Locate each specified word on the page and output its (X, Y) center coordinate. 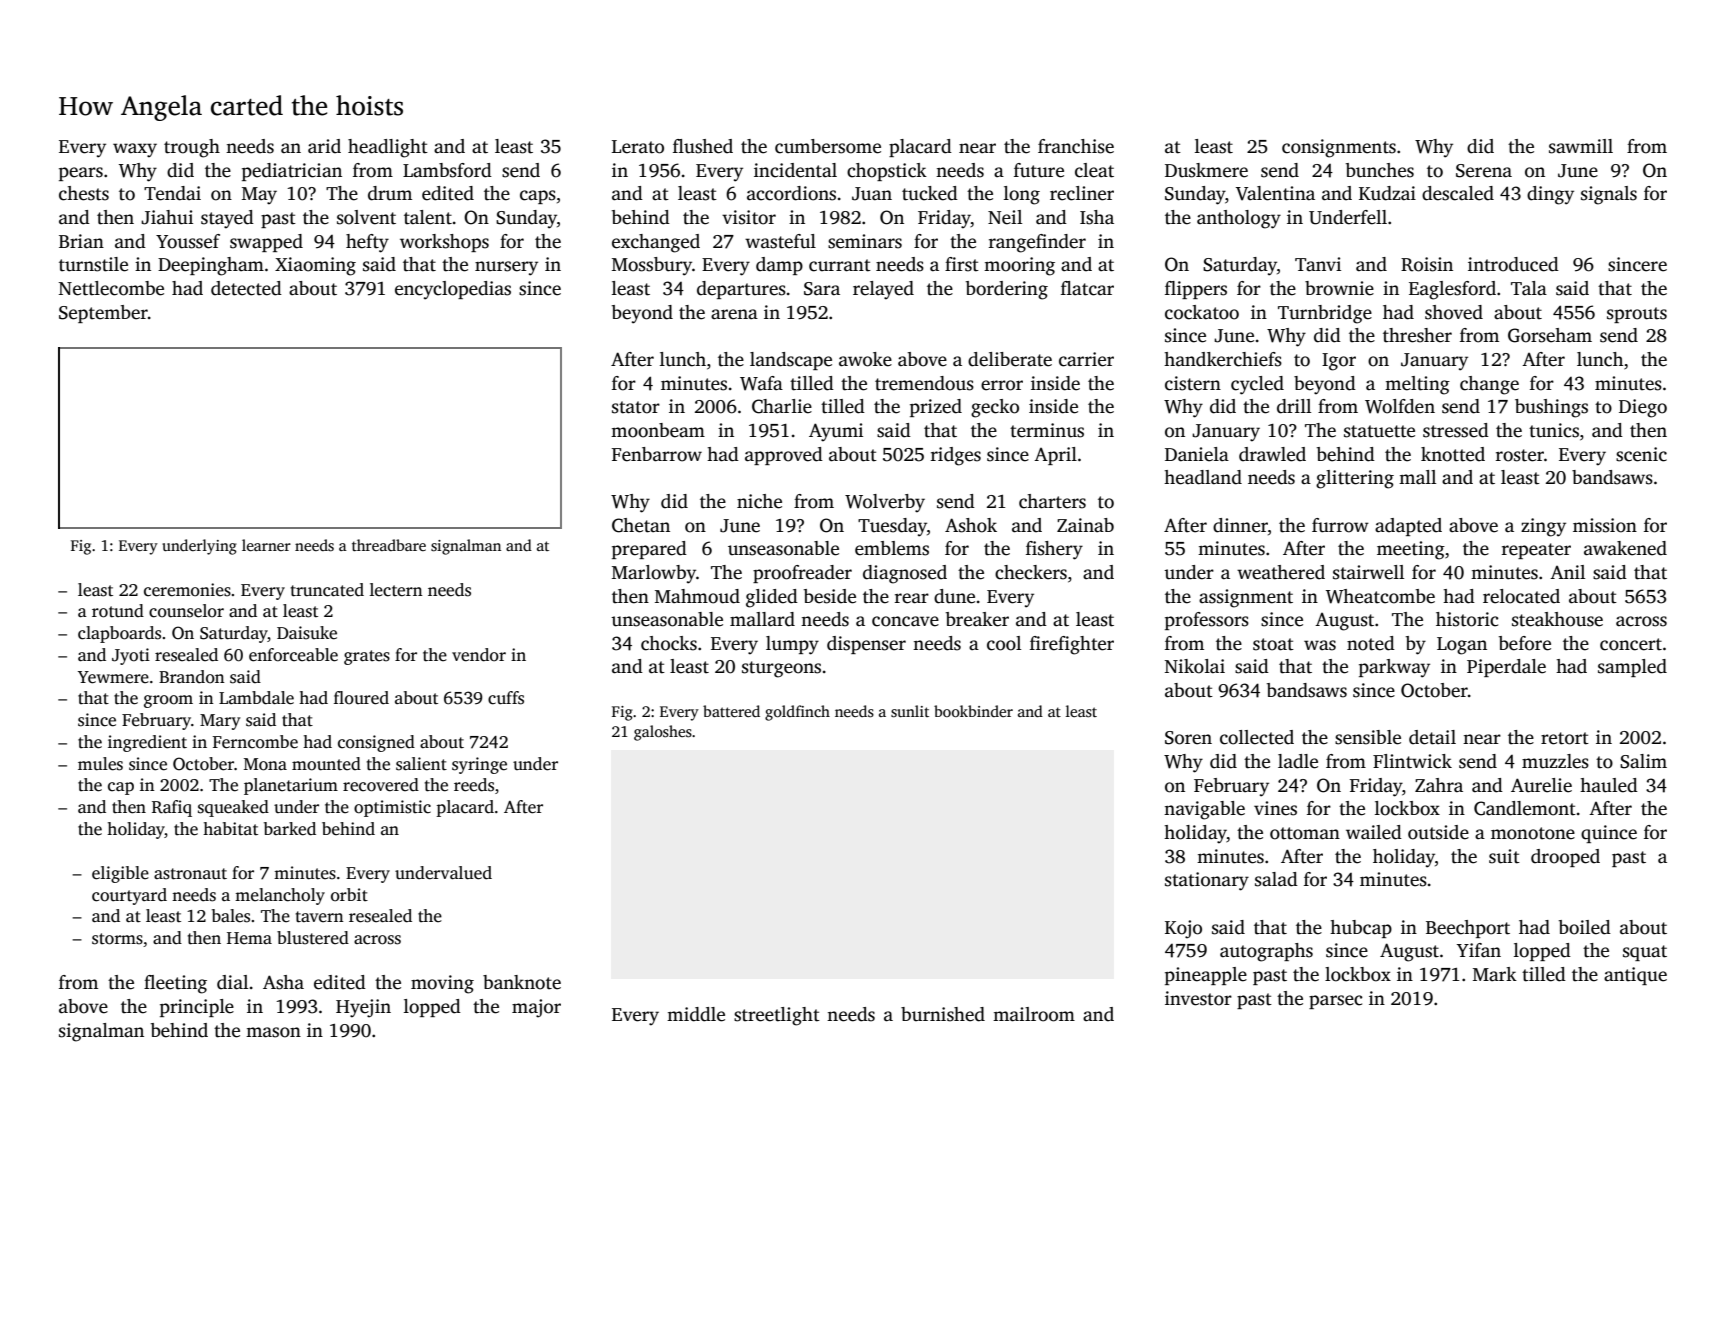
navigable (1204, 810)
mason (273, 1032)
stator (636, 407)
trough (192, 148)
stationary (1207, 881)
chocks (669, 643)
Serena (1484, 171)
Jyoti (131, 656)
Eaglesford (1452, 290)
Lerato (638, 147)
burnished (943, 1014)
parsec (1336, 1002)
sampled (1632, 668)
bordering (1007, 290)
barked (290, 829)
